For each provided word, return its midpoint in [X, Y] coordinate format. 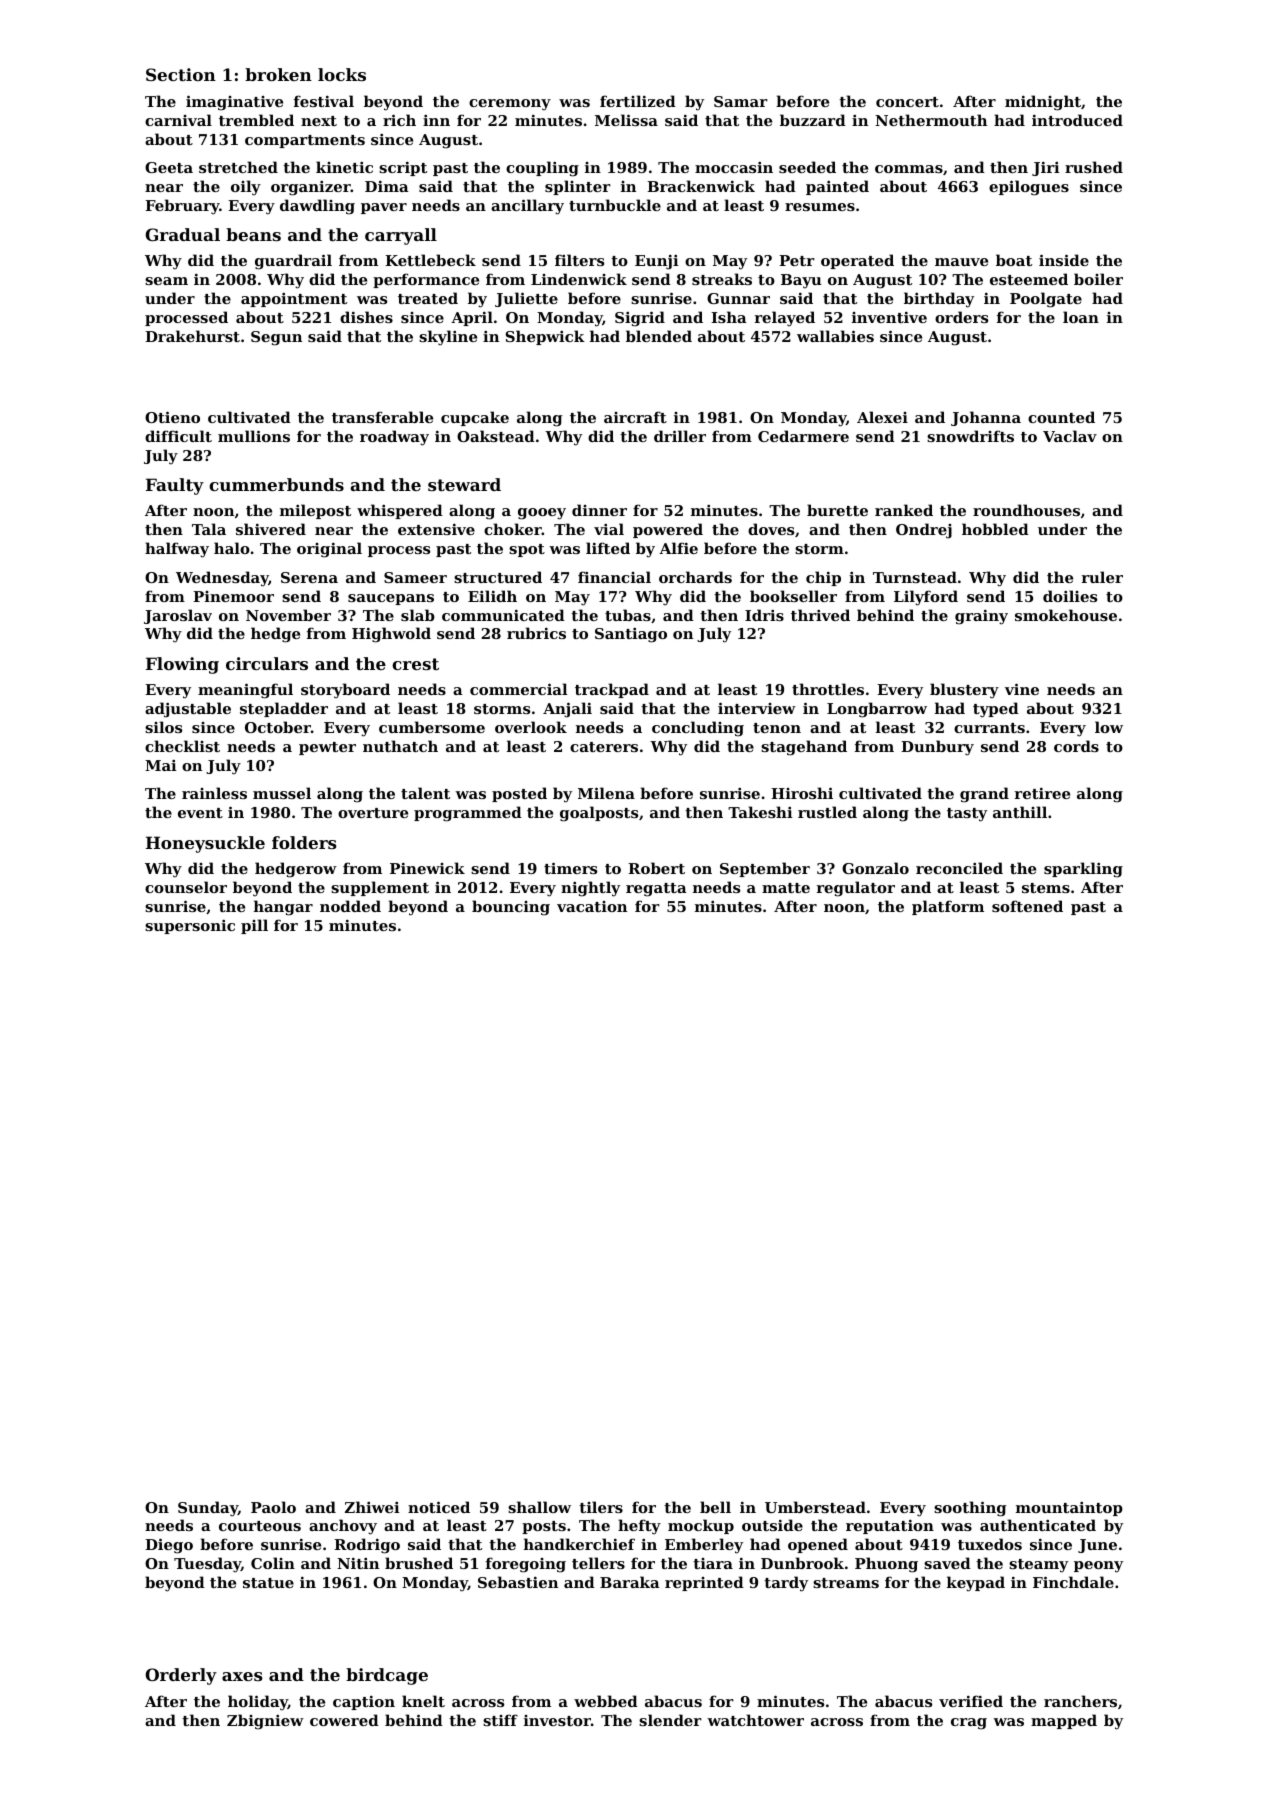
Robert [656, 868]
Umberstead [815, 1507]
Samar [741, 101]
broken [278, 74]
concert [907, 102]
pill [254, 926]
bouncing [511, 908]
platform [948, 907]
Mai [161, 765]
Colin [273, 1563]
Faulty [175, 486]
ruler [1102, 577]
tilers [601, 1507]
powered [668, 530]
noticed [439, 1507]
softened [1027, 906]
